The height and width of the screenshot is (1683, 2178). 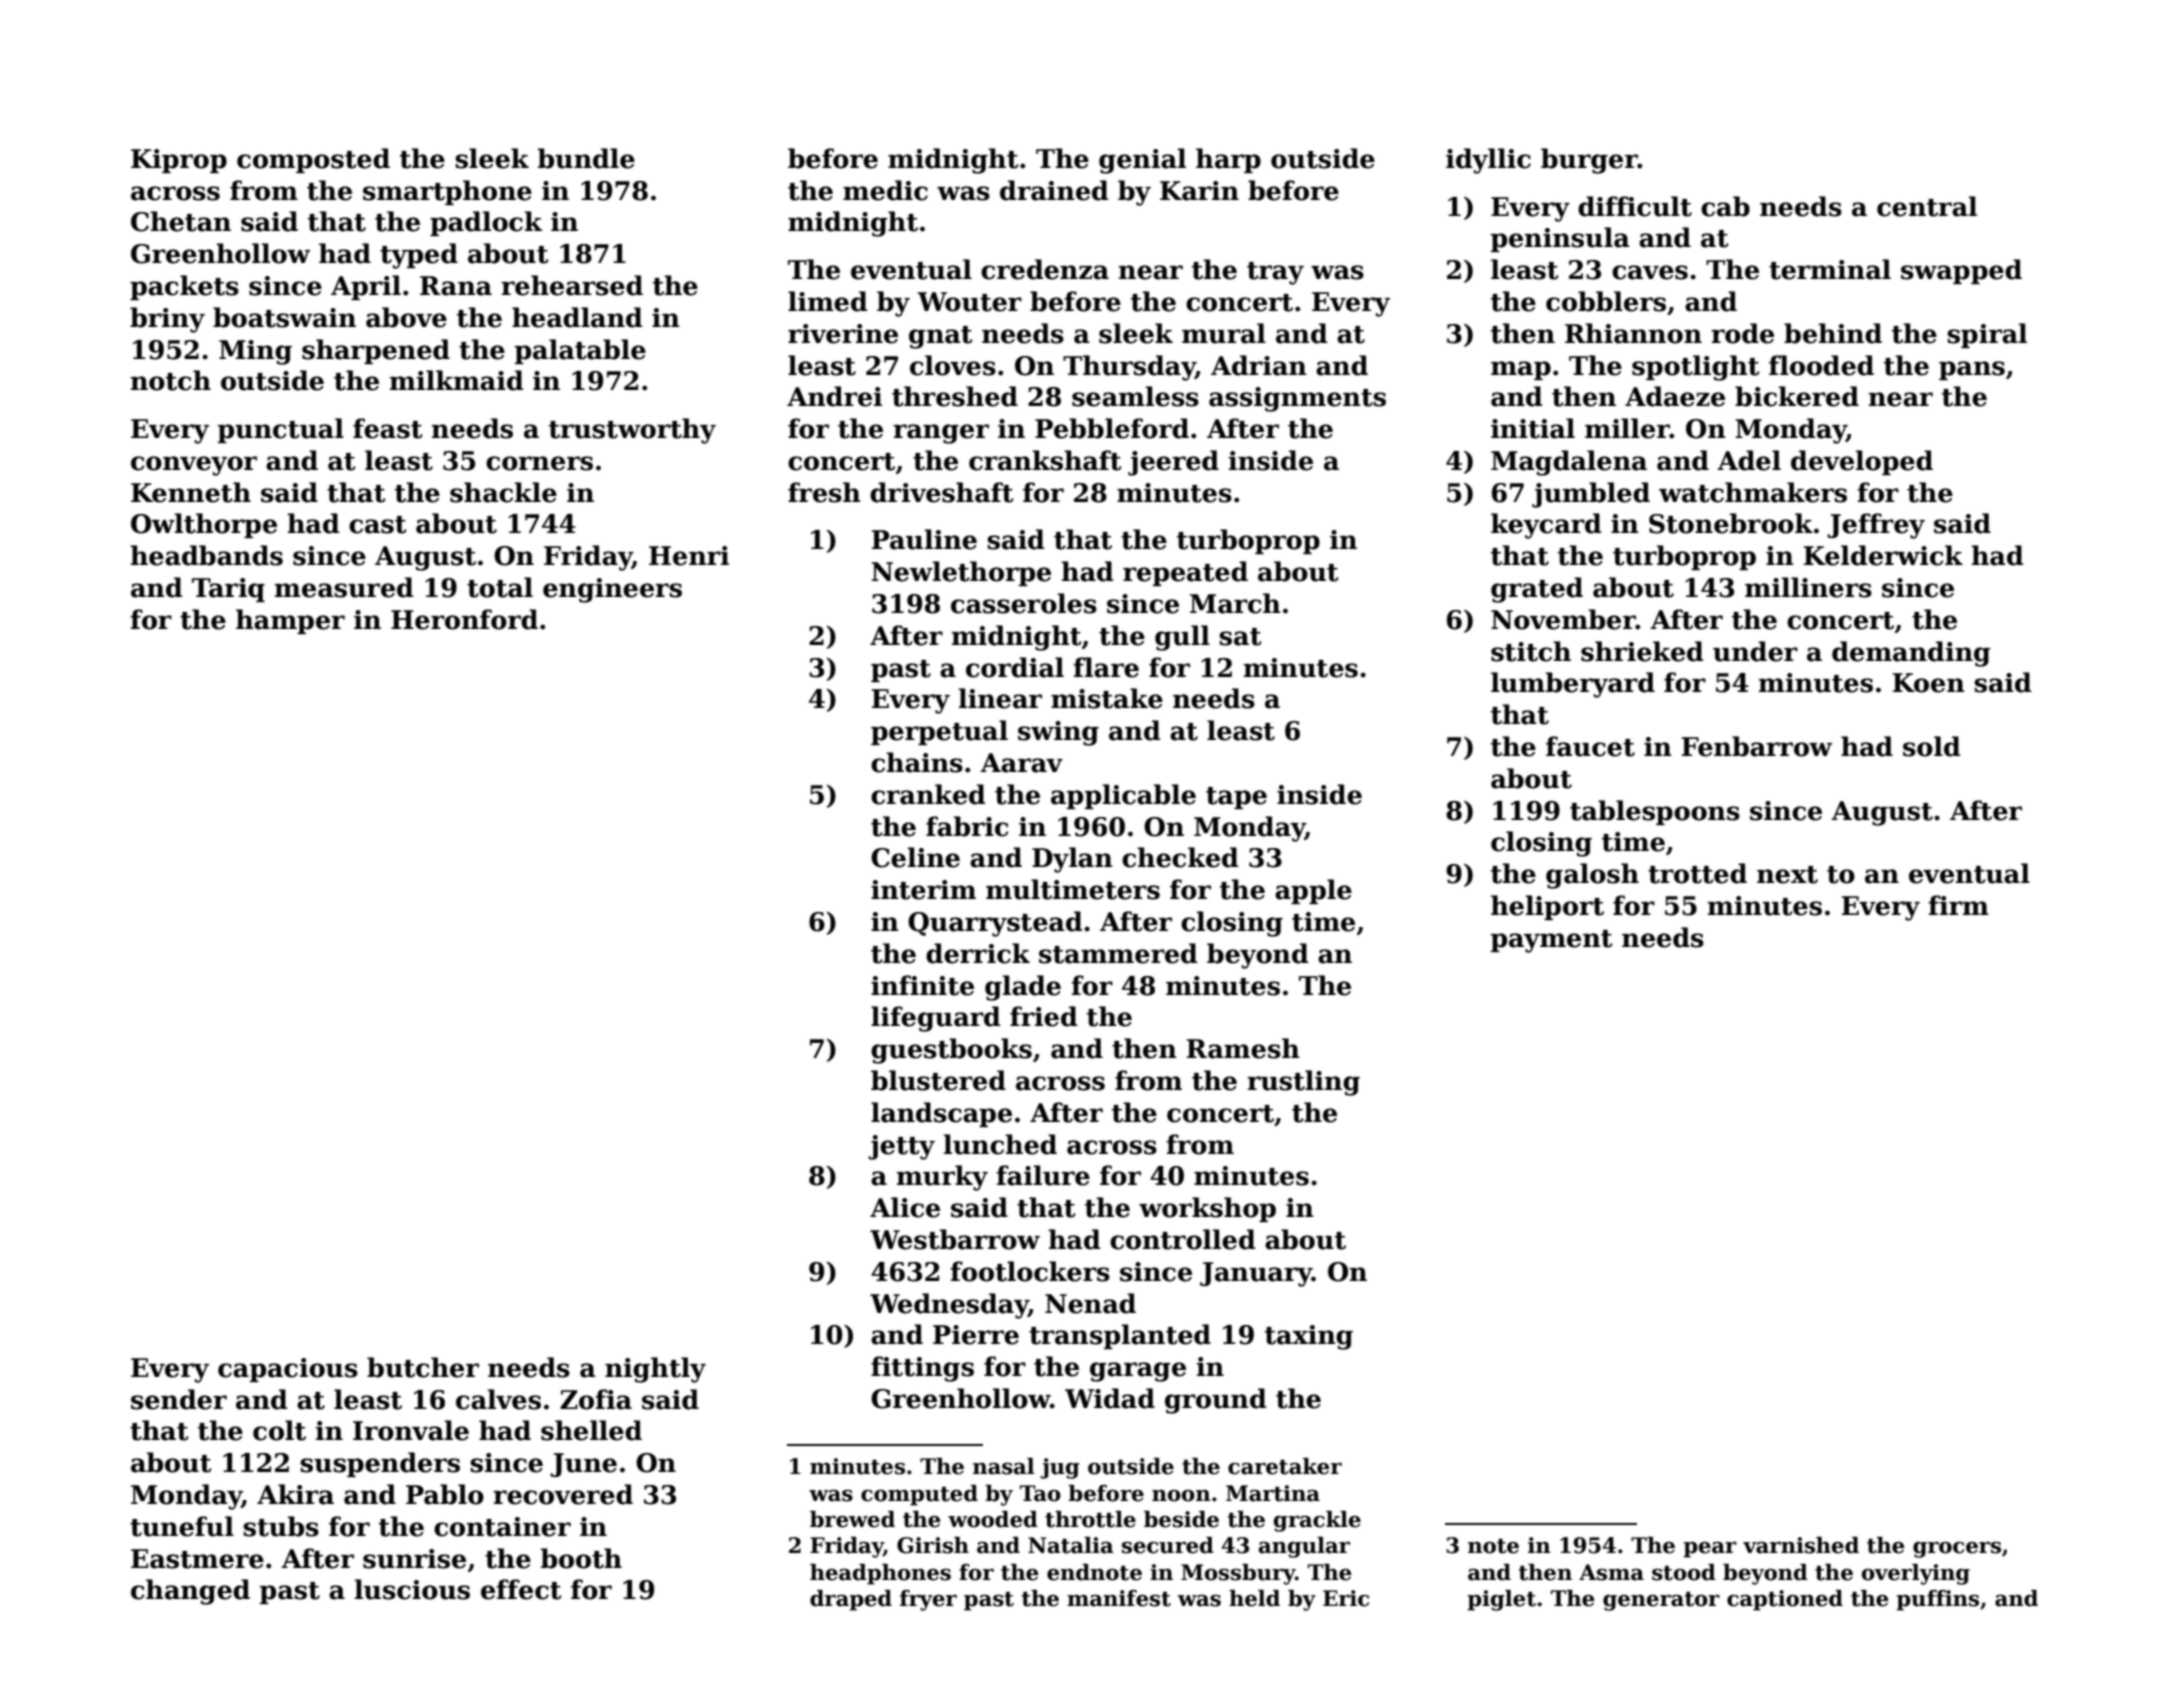 I want to click on rustling, so click(x=1303, y=1083).
